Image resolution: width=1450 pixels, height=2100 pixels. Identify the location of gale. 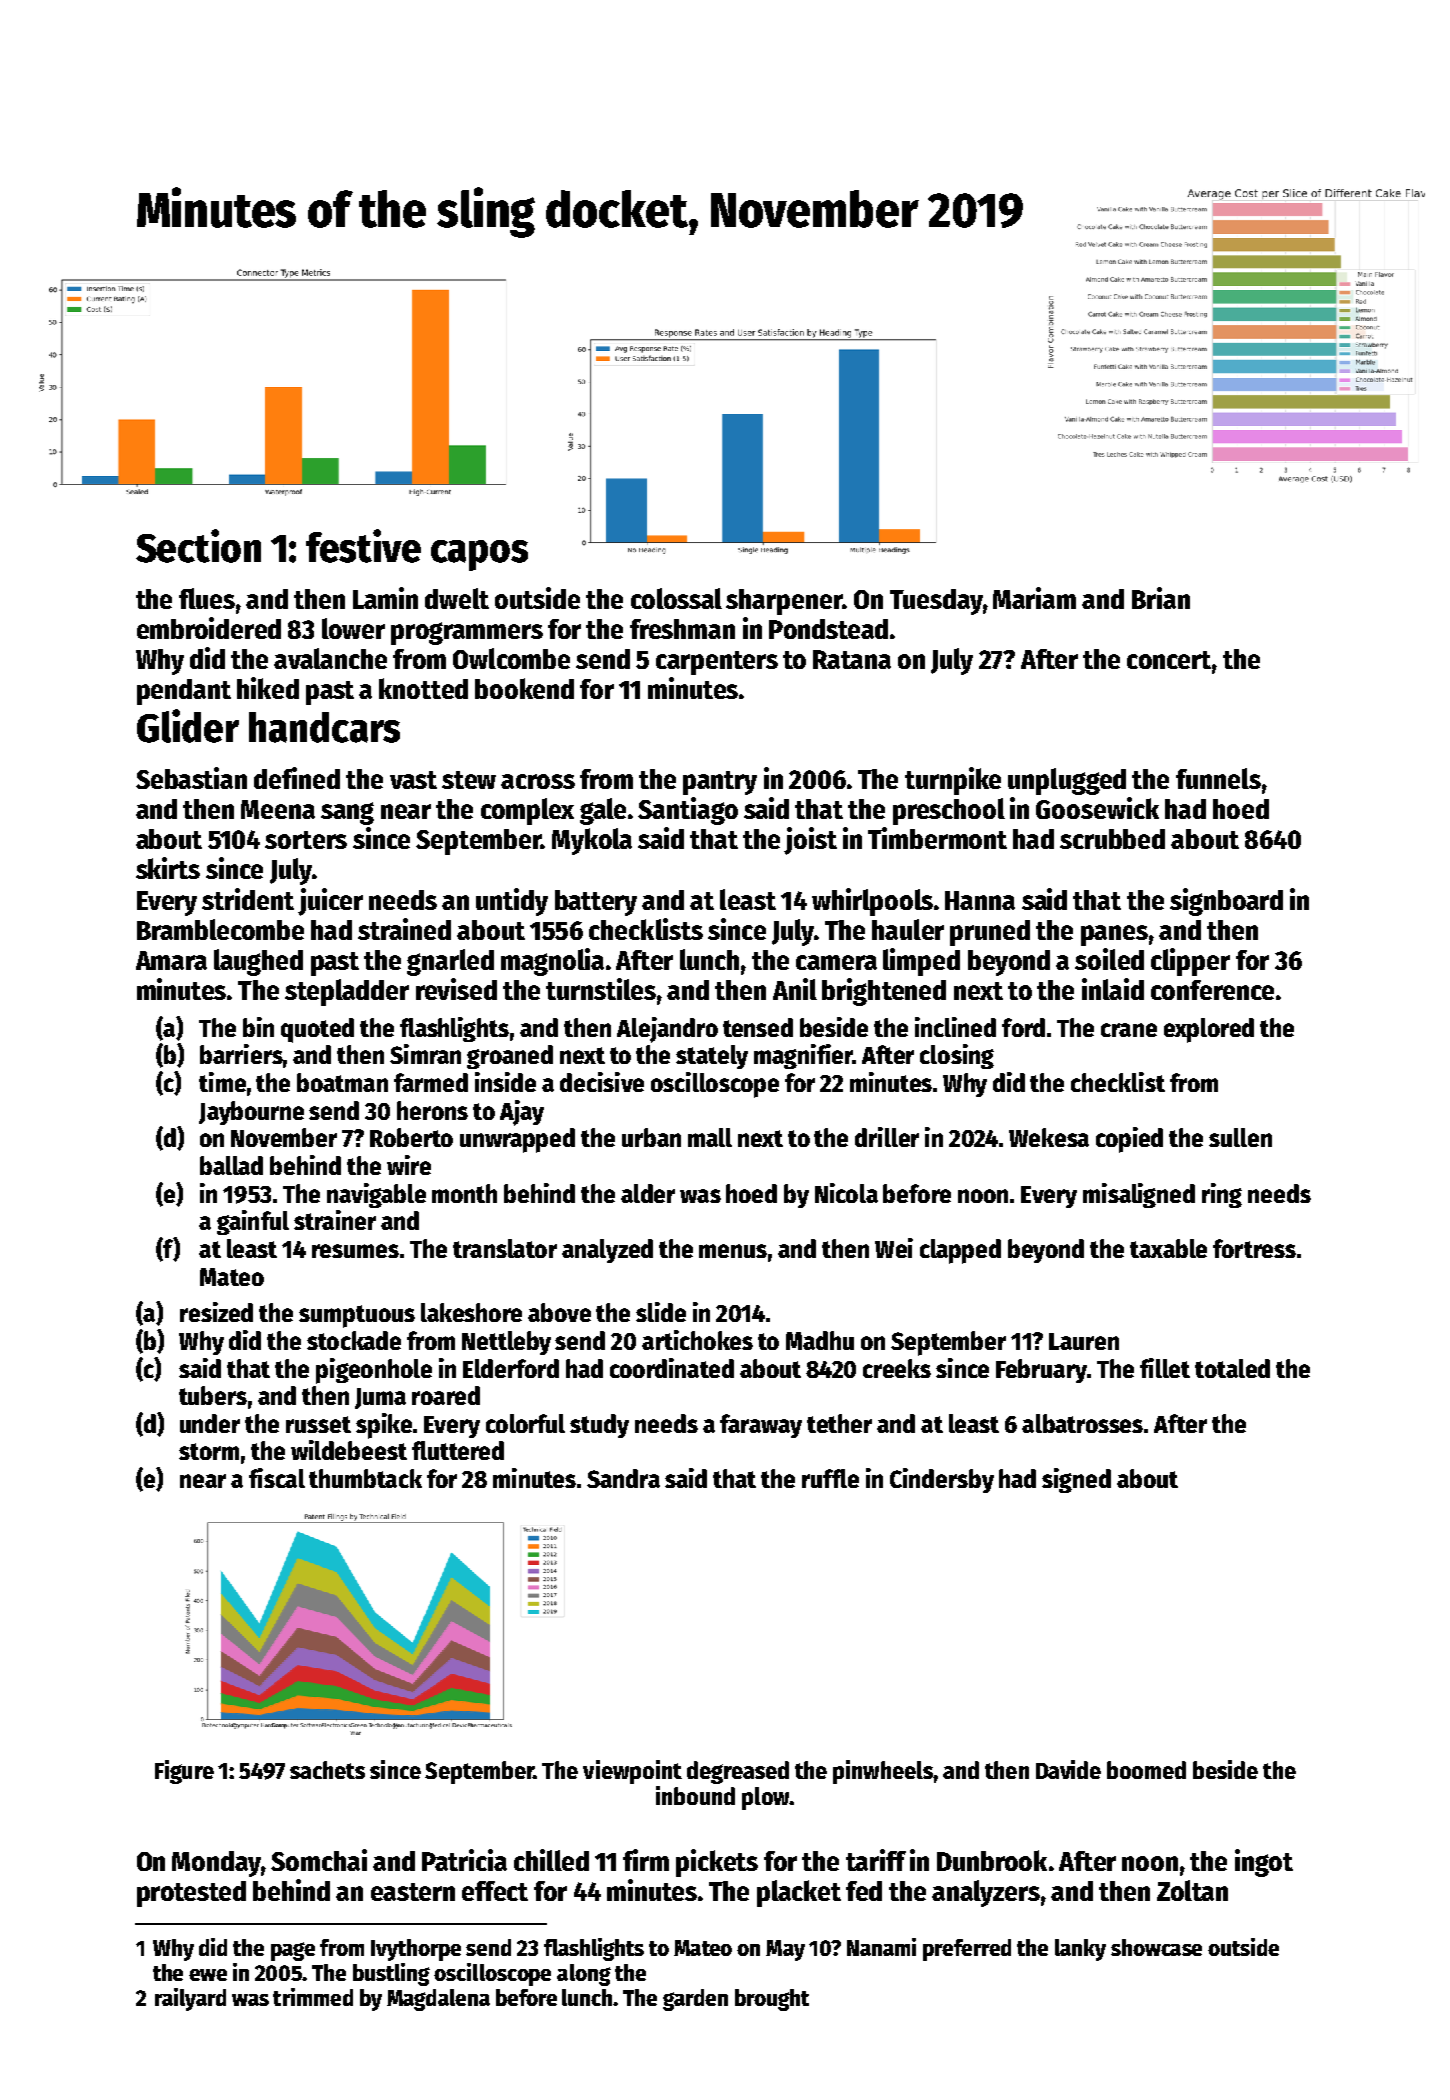
(603, 811).
